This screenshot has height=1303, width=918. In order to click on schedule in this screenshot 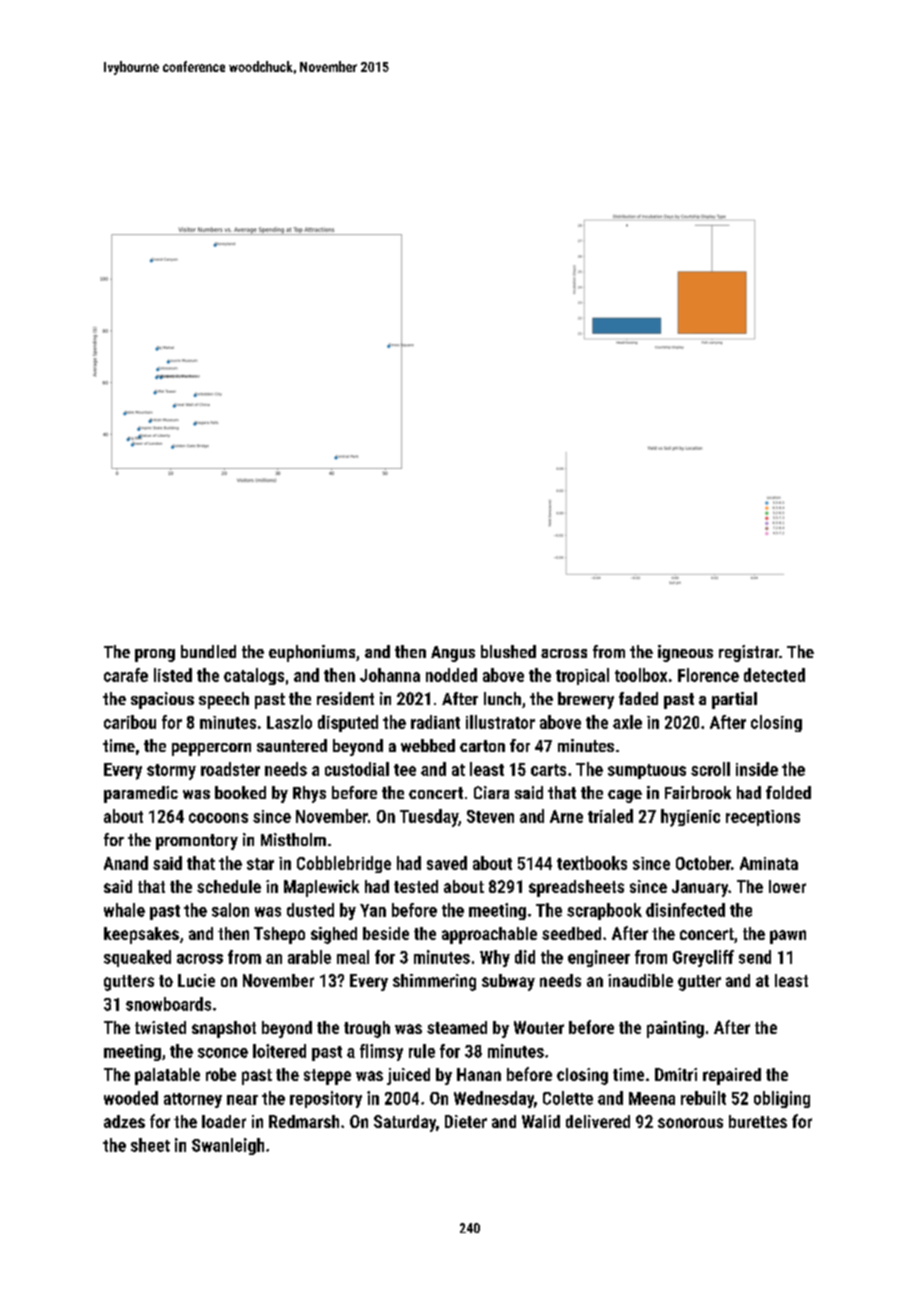, I will do `click(229, 886)`.
